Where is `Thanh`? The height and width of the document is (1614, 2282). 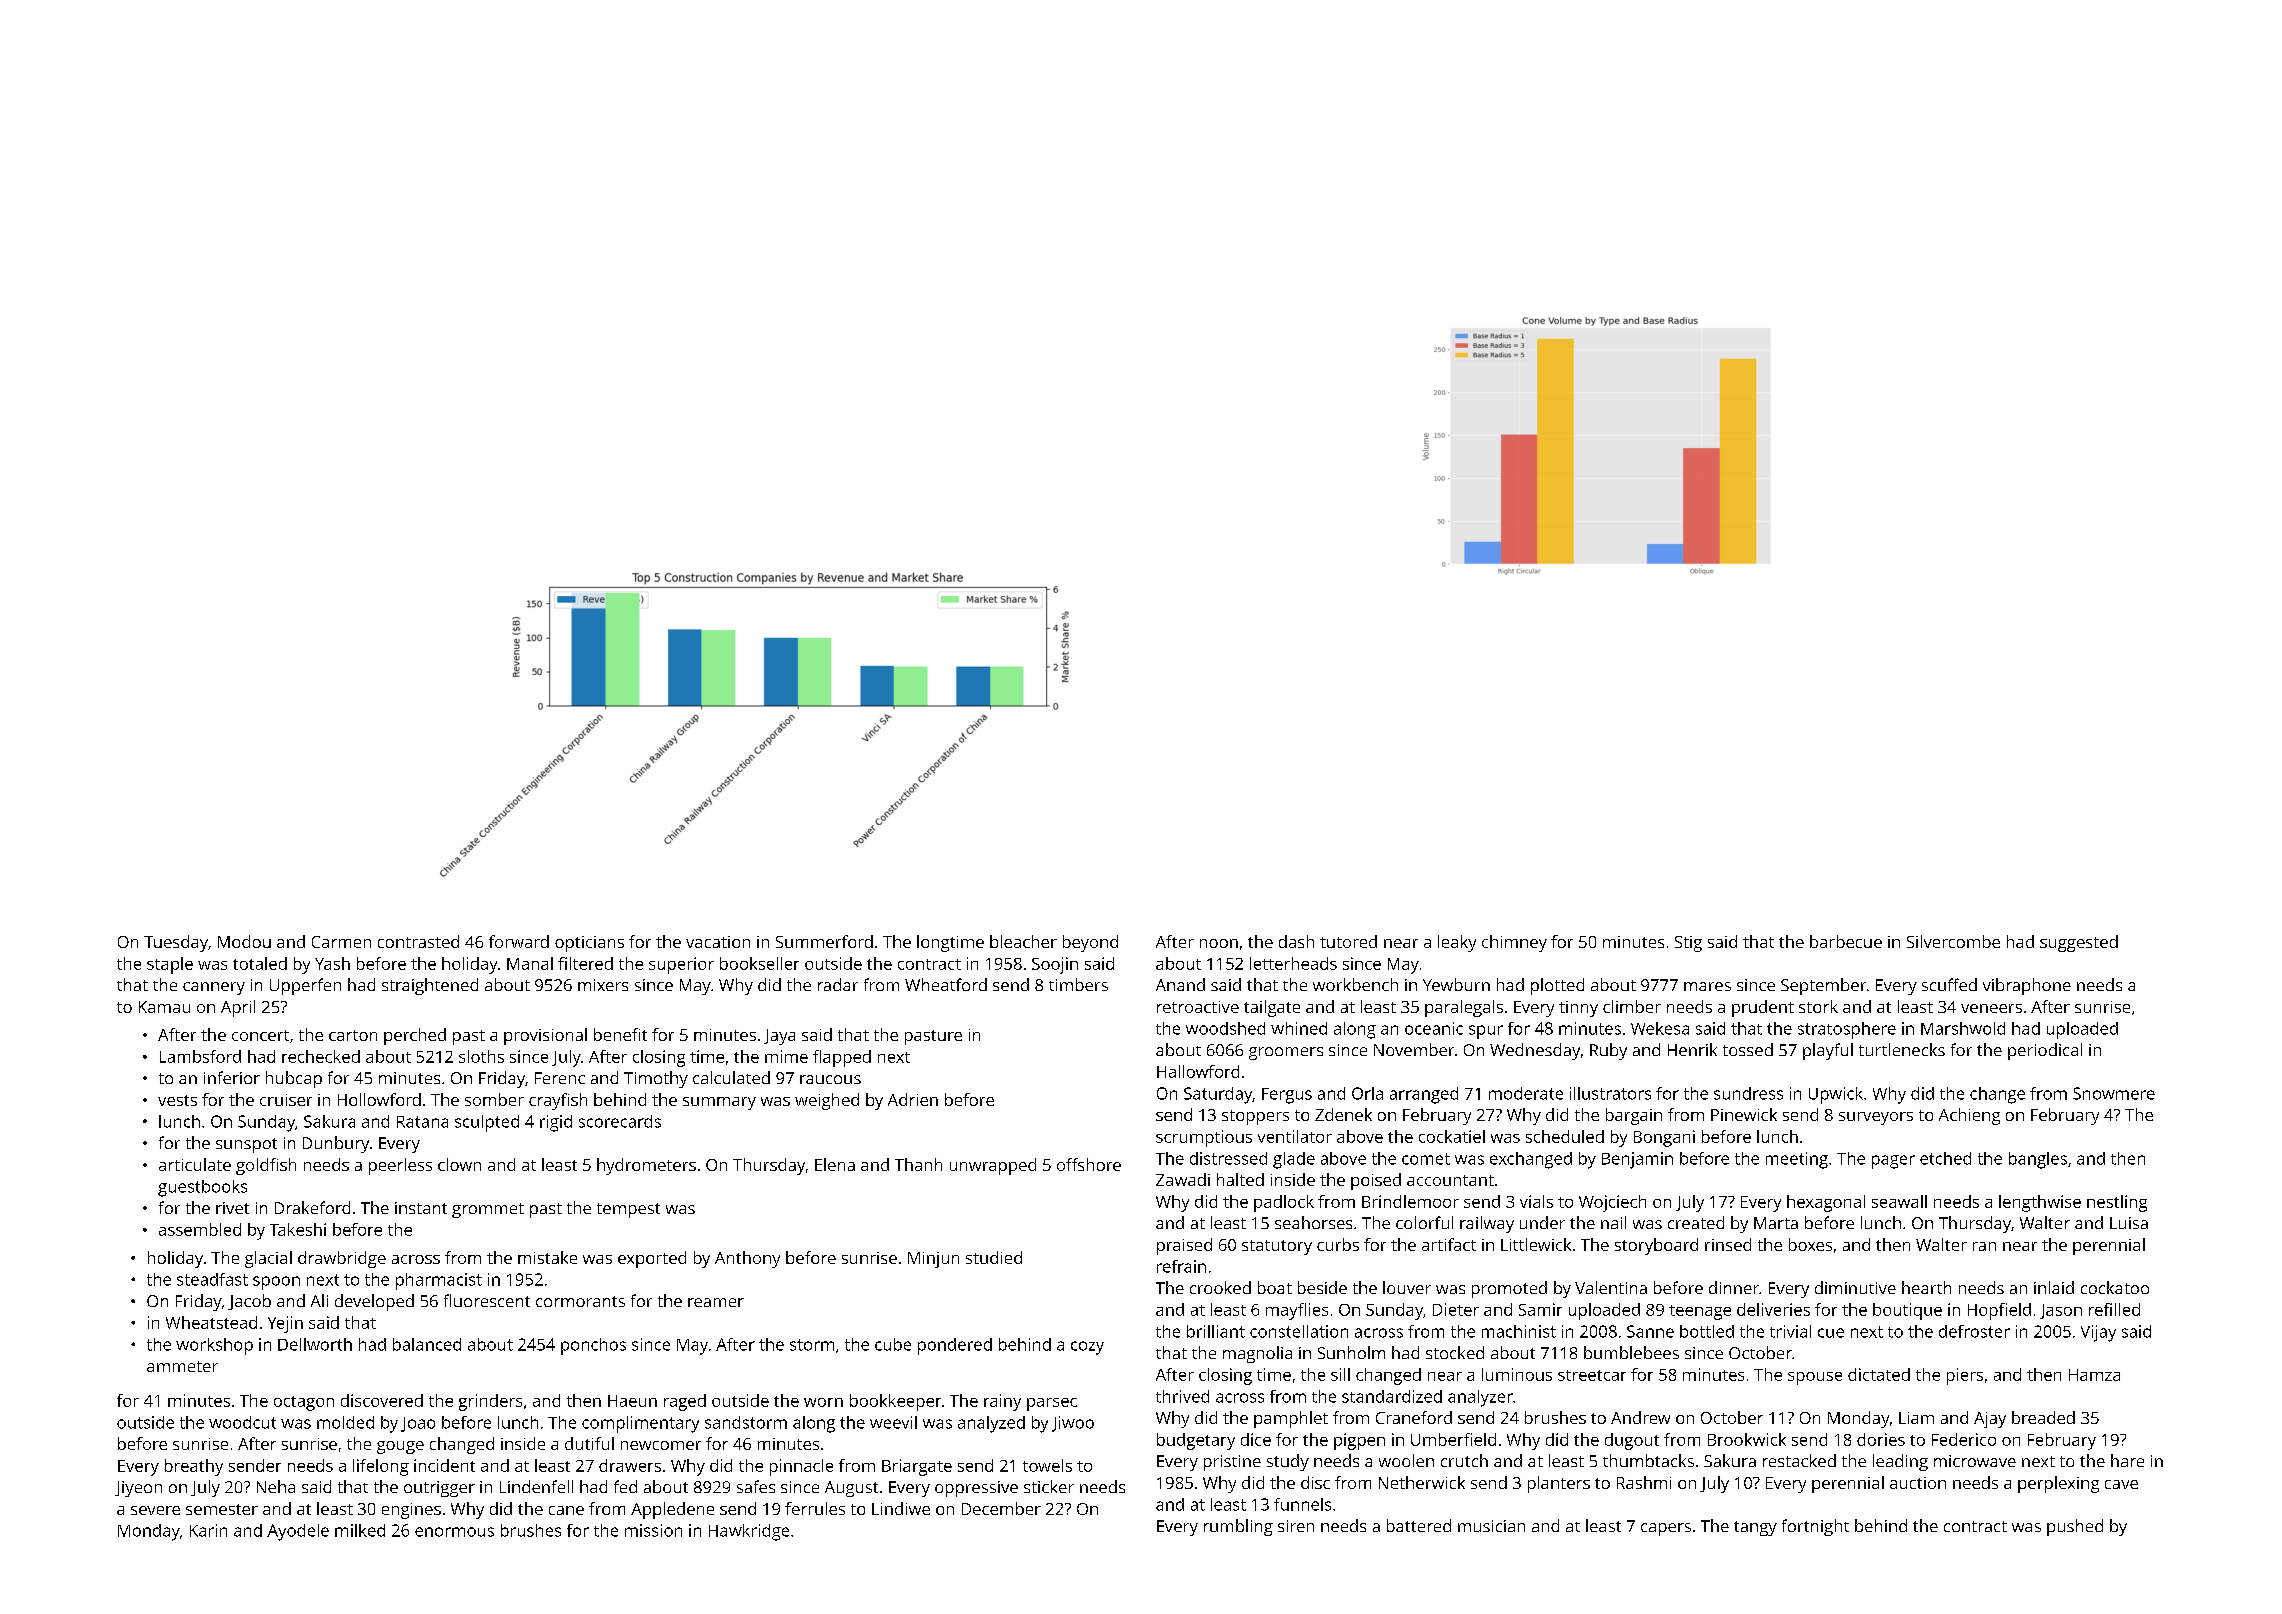 Thanh is located at coordinates (918, 1164).
